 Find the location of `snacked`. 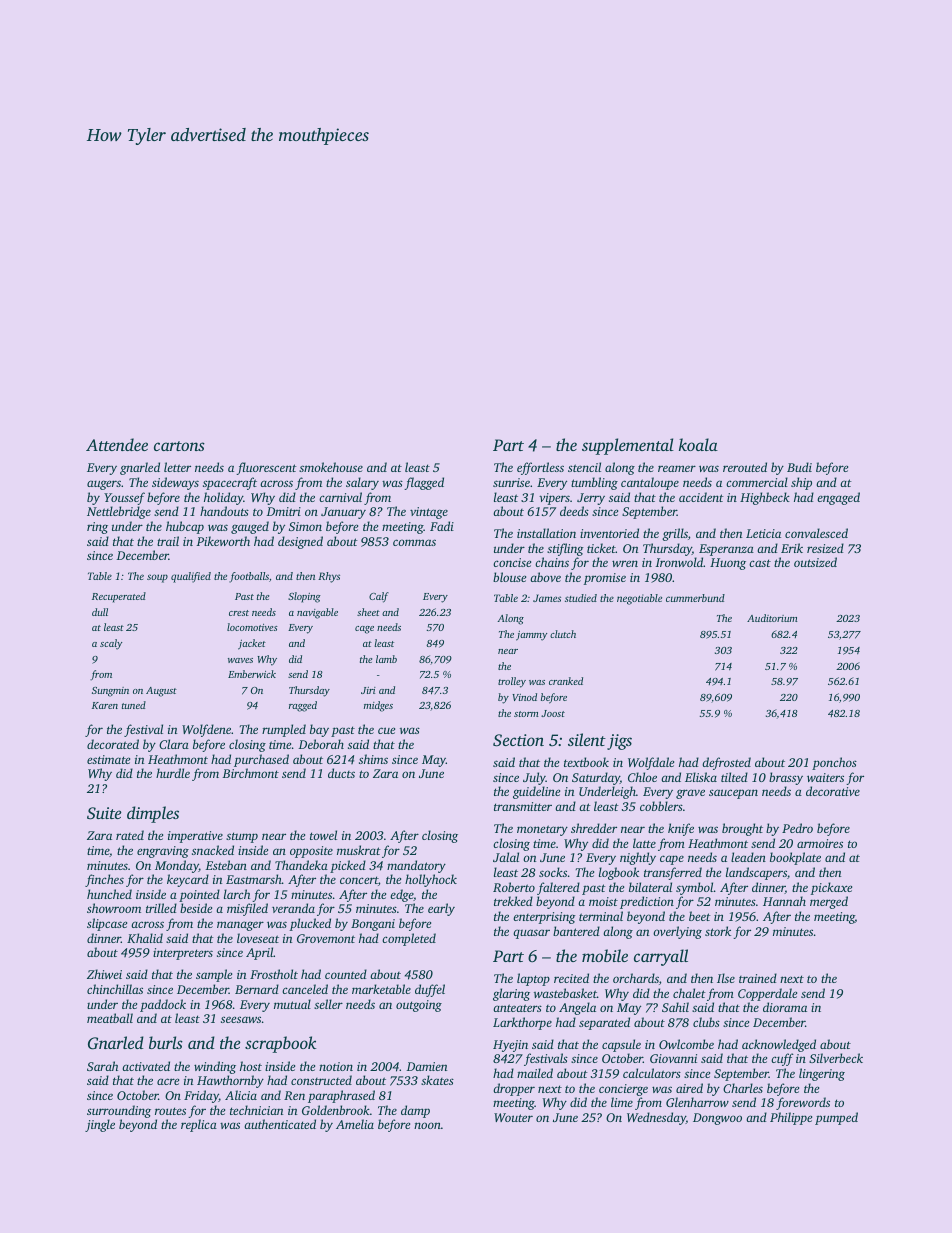

snacked is located at coordinates (213, 850).
